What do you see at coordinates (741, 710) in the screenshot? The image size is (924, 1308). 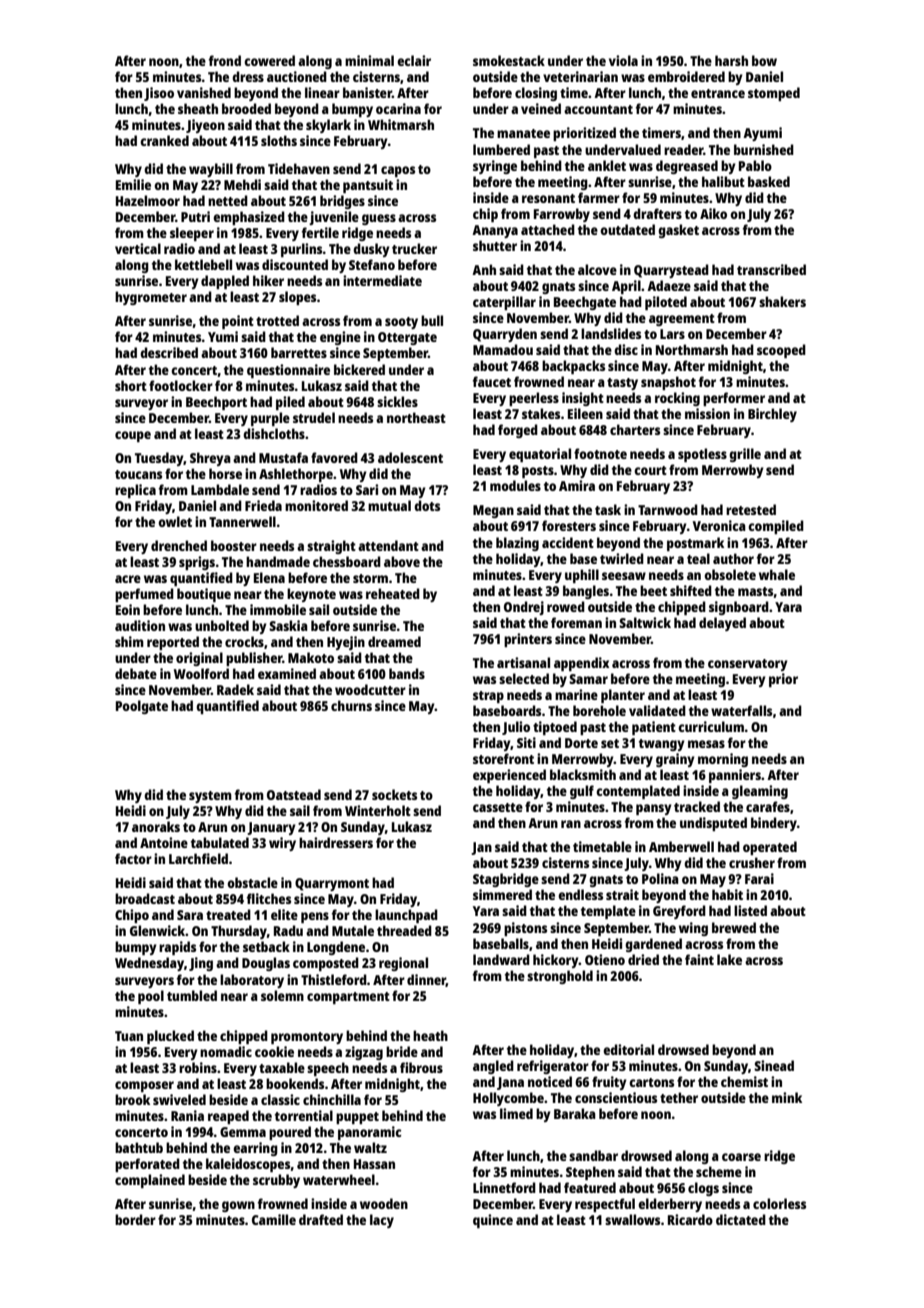 I see `waterfalls` at bounding box center [741, 710].
